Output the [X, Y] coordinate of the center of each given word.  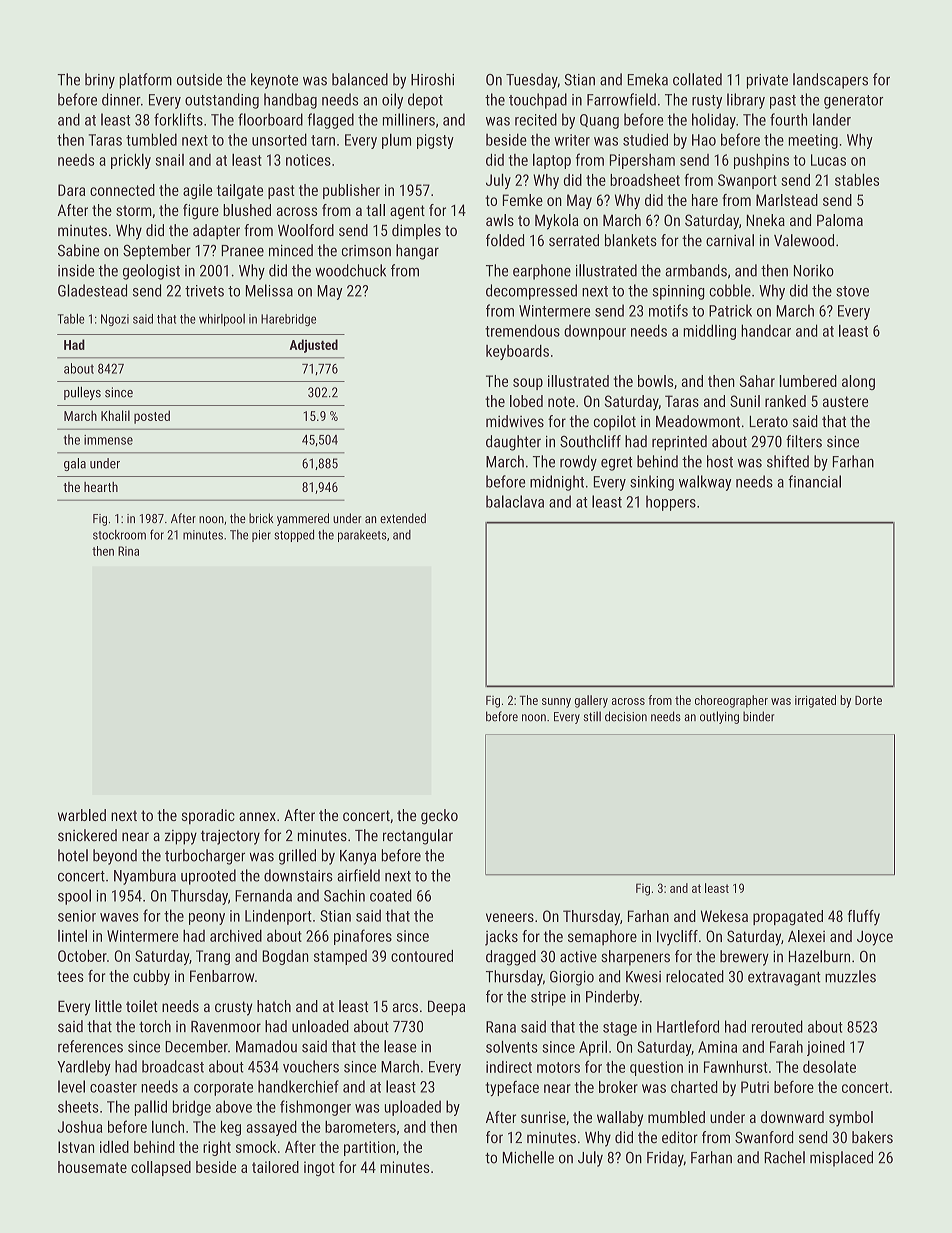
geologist [151, 272]
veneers [510, 917]
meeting [813, 141]
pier [261, 536]
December [196, 1046]
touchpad [538, 101]
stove [852, 291]
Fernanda [263, 895]
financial [814, 481]
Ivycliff [677, 938]
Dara [71, 190]
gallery [591, 701]
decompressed [531, 292]
